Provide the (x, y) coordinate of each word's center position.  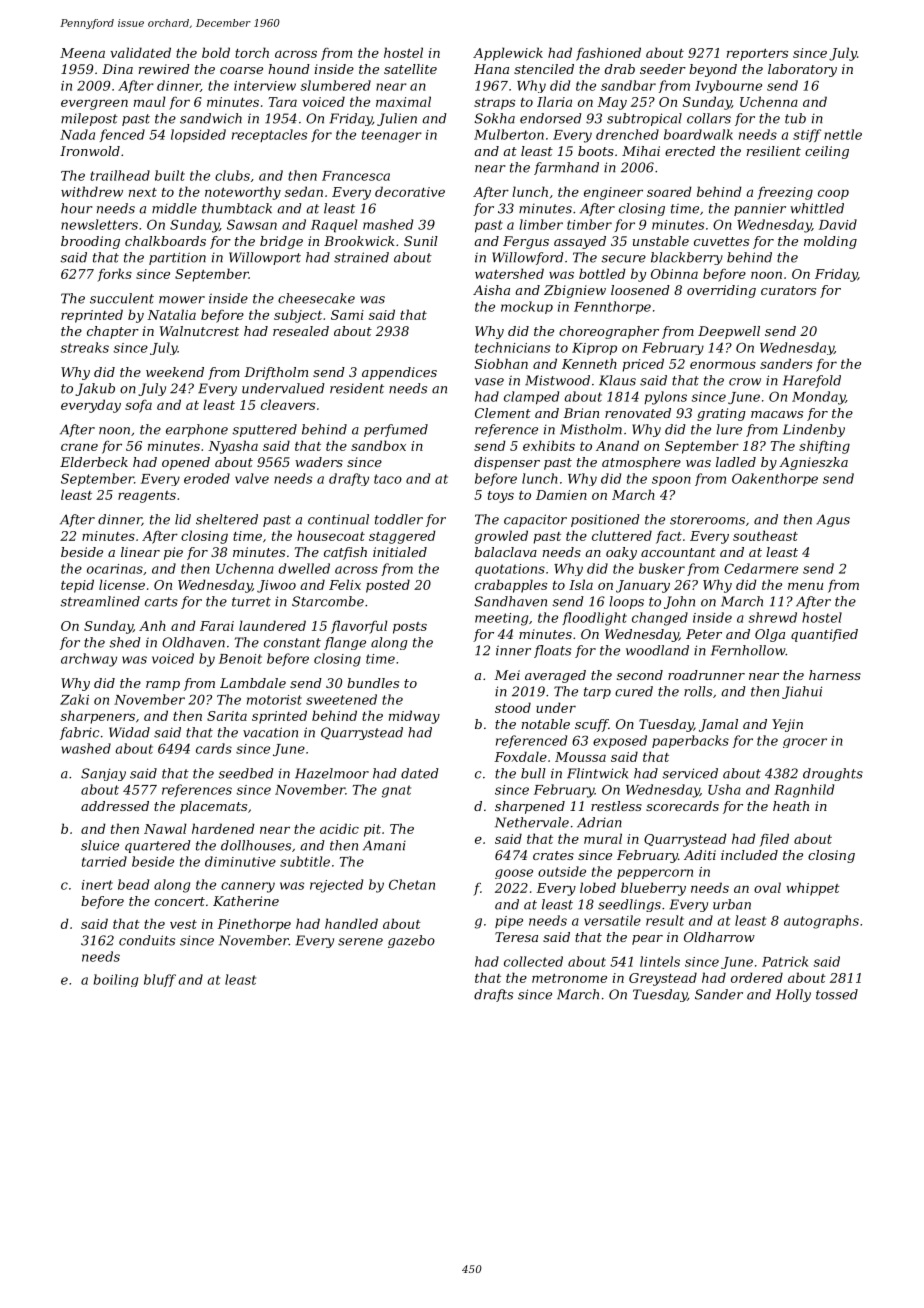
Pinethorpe (254, 925)
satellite (410, 69)
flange (345, 643)
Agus (833, 520)
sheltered (227, 519)
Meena (82, 53)
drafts (493, 995)
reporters (757, 55)
